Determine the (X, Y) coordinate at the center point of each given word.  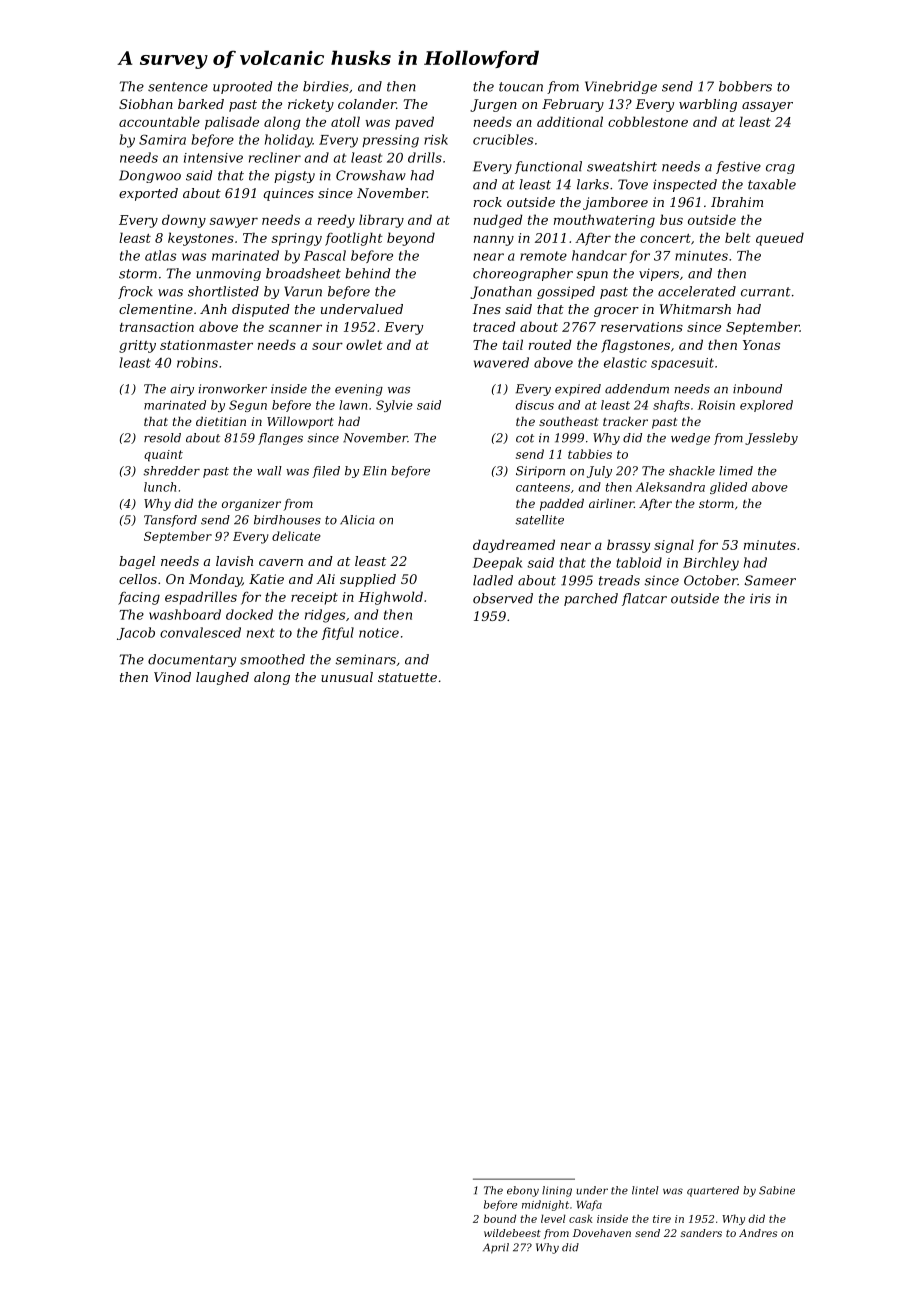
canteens (543, 487)
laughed (222, 678)
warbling (708, 105)
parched (591, 599)
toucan (521, 87)
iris (760, 598)
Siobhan (146, 104)
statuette (407, 677)
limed (736, 471)
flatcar (644, 599)
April (496, 1248)
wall (269, 471)
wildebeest (512, 1233)
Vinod (172, 677)
